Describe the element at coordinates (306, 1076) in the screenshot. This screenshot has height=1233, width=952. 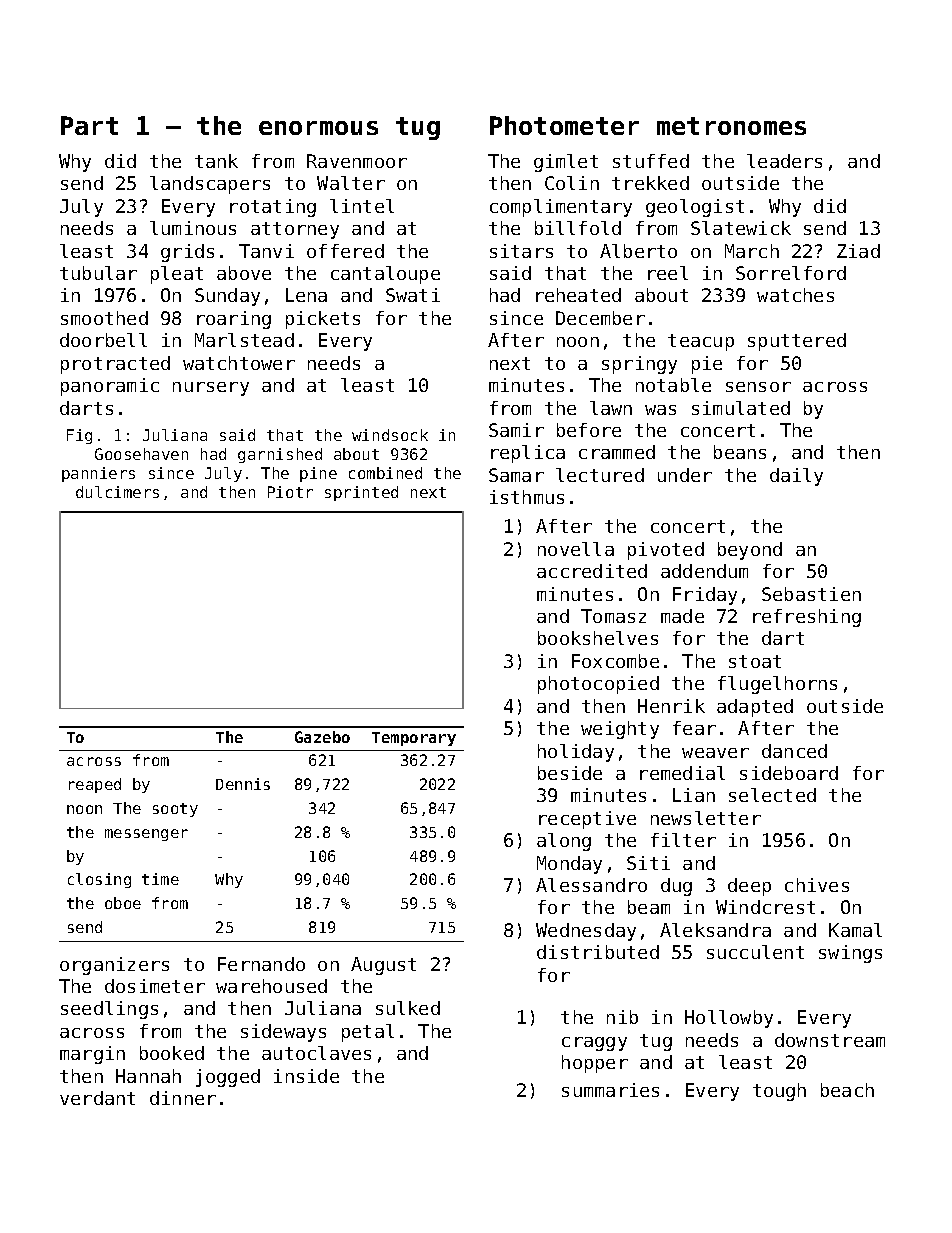
I see `inside` at that location.
